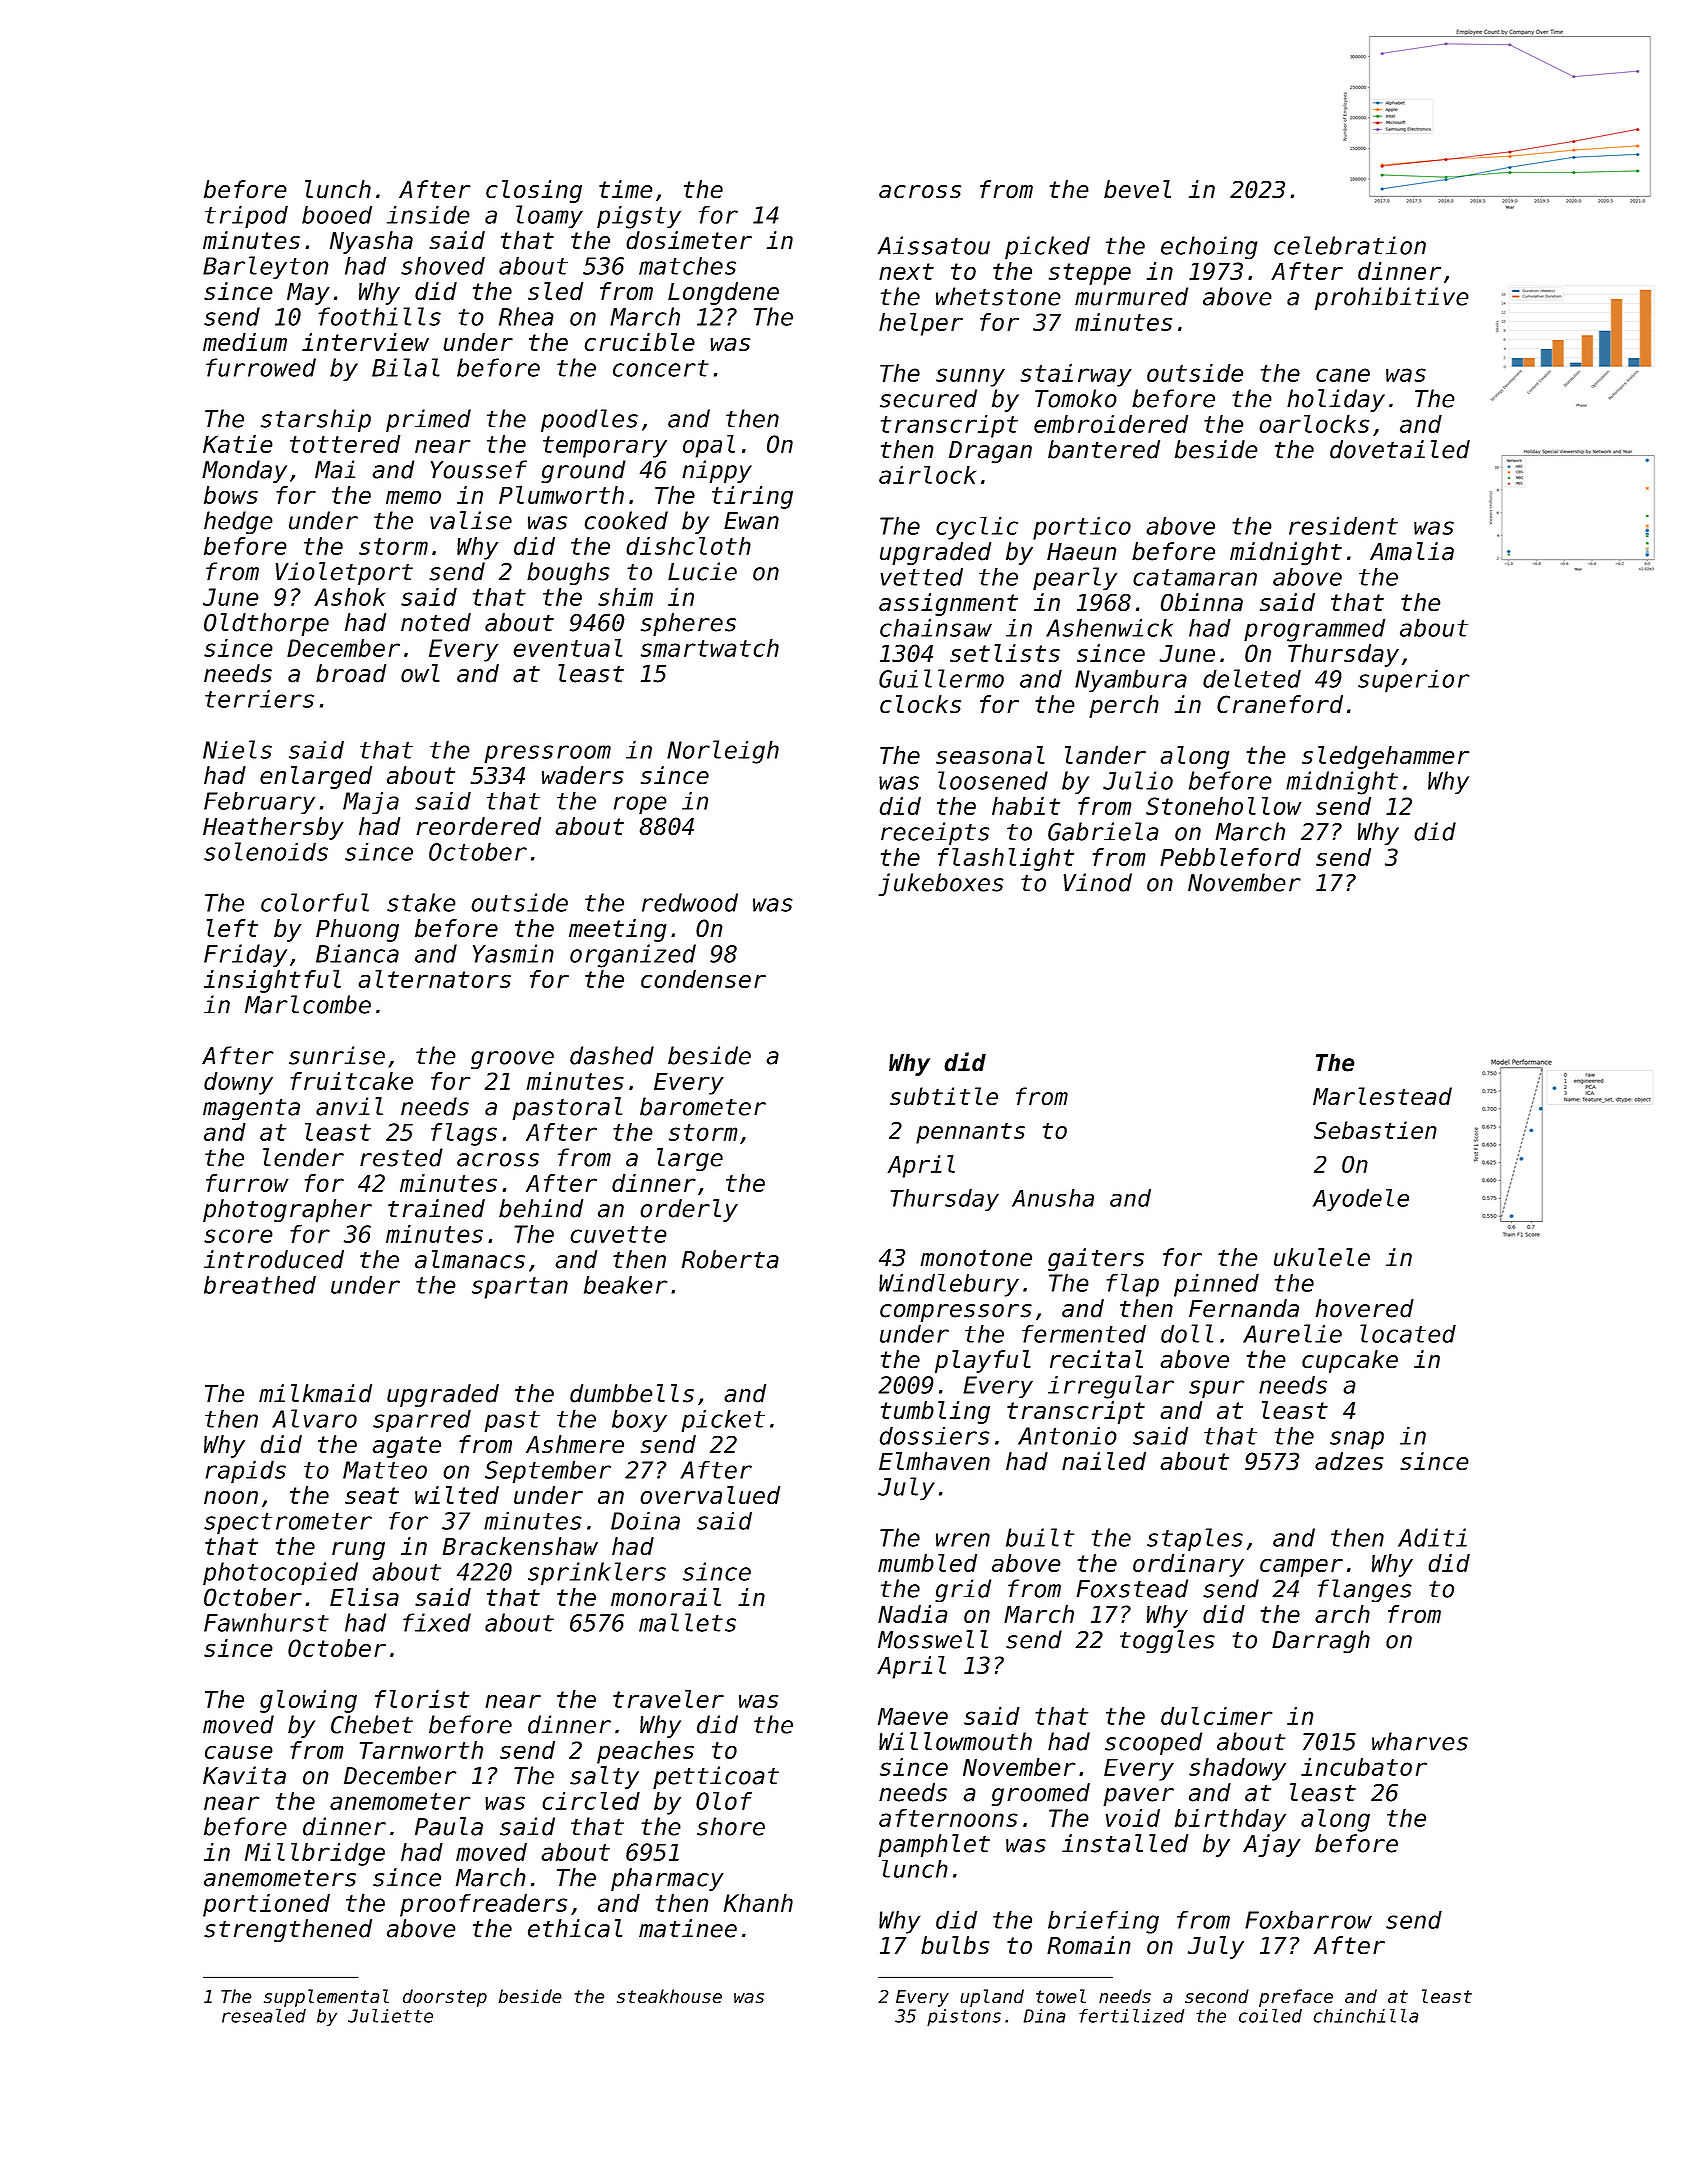 This screenshot has height=2178, width=1683. I want to click on oarlocks, so click(1314, 423).
